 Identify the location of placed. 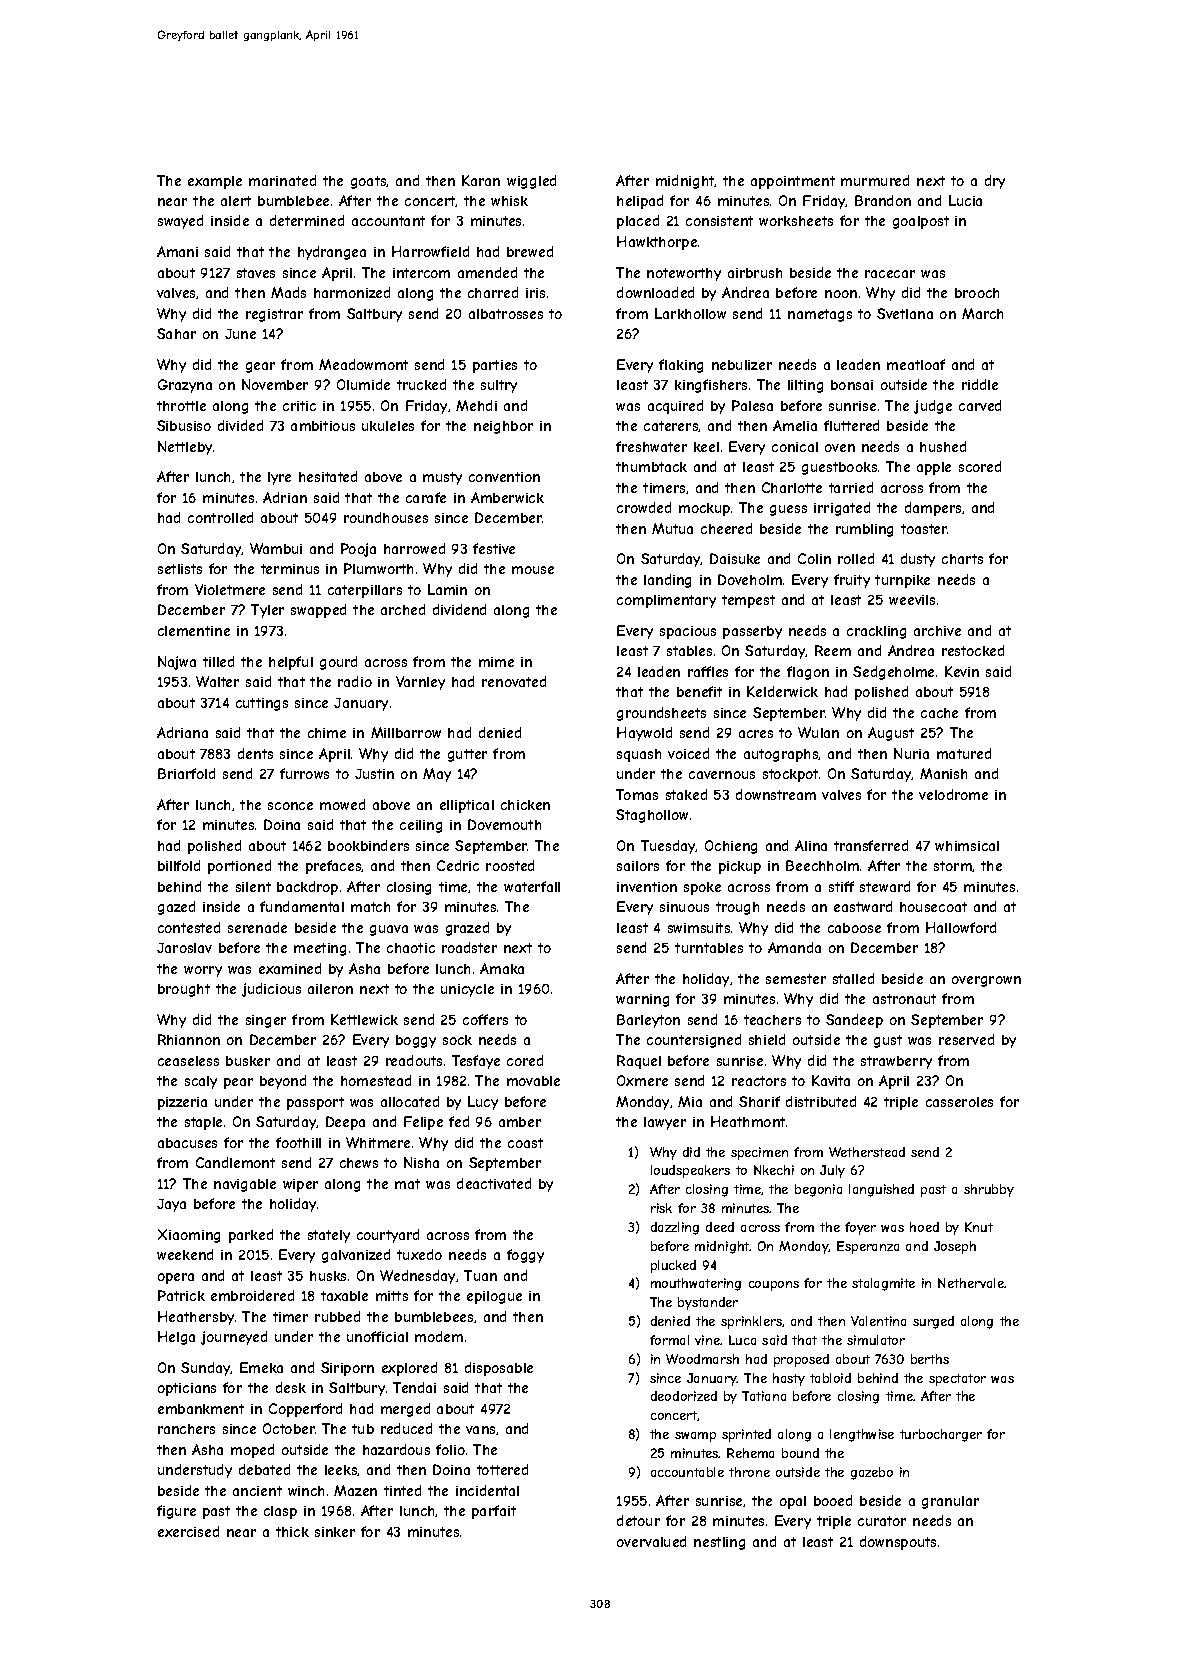
(638, 222).
